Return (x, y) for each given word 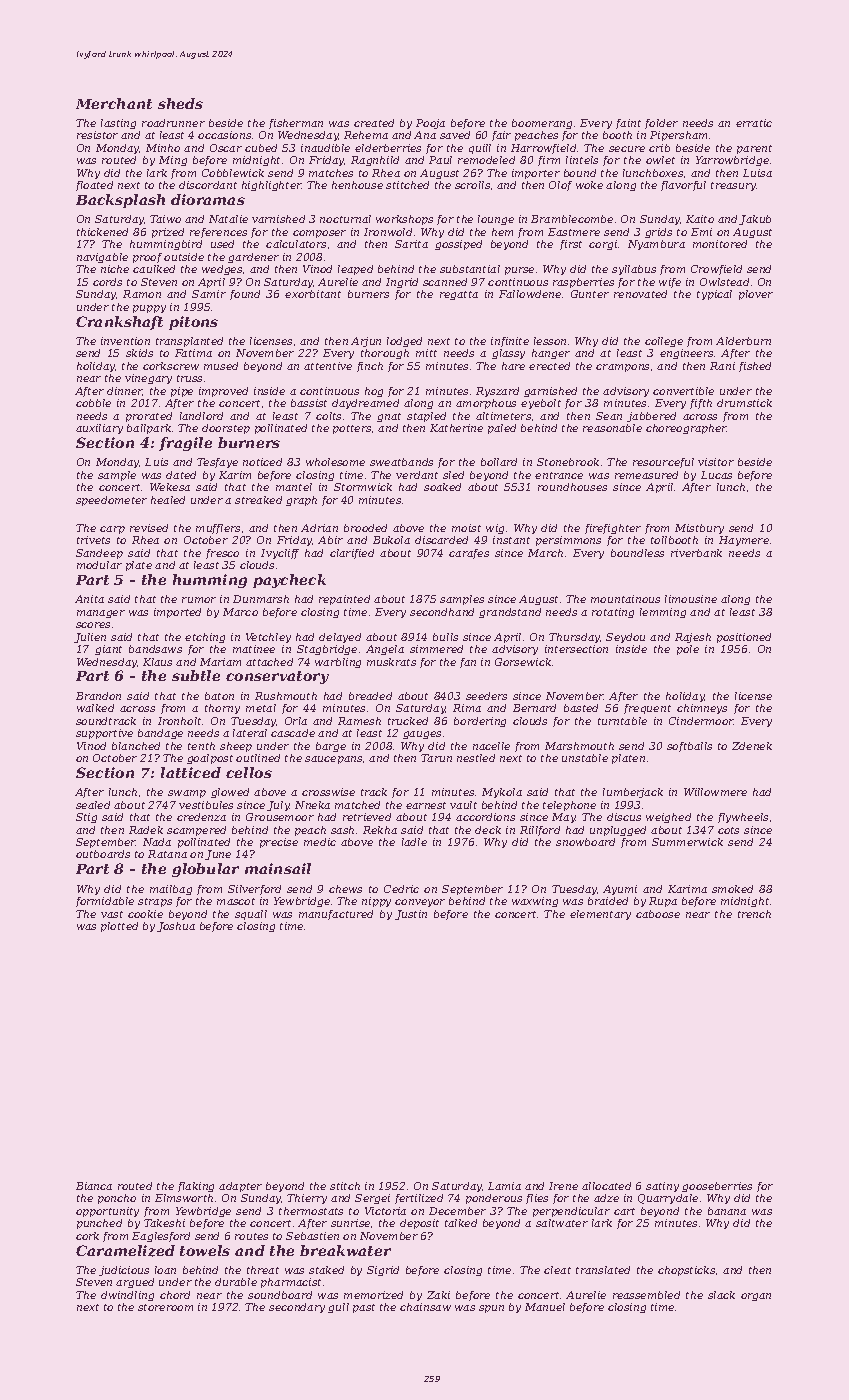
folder (661, 124)
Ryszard (497, 392)
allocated (606, 1186)
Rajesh (693, 638)
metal (261, 708)
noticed (262, 462)
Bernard (534, 708)
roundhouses (572, 487)
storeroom (165, 1307)
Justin (411, 915)
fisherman (296, 124)
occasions (224, 135)
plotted (119, 927)
